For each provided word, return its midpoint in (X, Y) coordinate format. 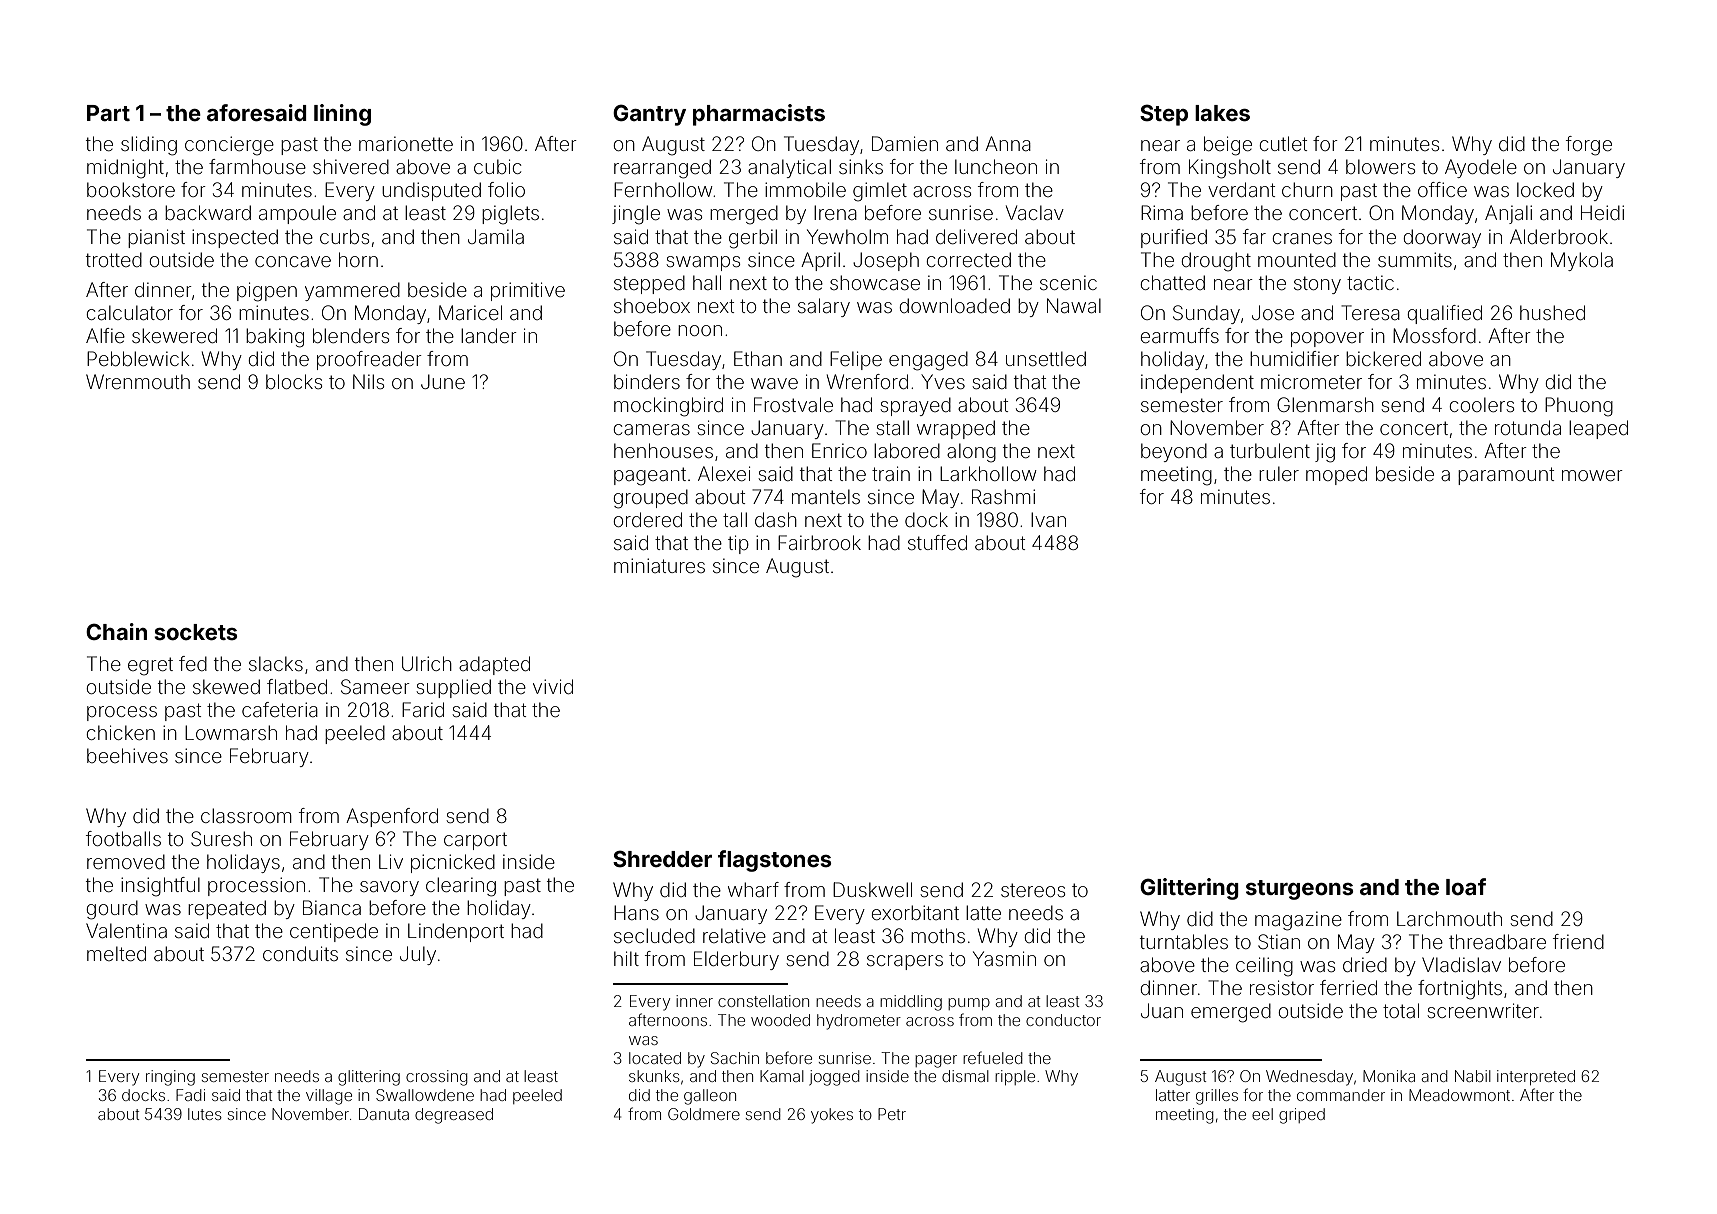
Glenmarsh (1325, 404)
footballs (123, 838)
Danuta (384, 1114)
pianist (156, 238)
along (971, 453)
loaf (1466, 886)
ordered (648, 519)
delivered (976, 236)
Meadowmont (1459, 1095)
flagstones (775, 861)
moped (1336, 475)
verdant (1241, 189)
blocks (294, 381)
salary (824, 307)
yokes (832, 1116)
